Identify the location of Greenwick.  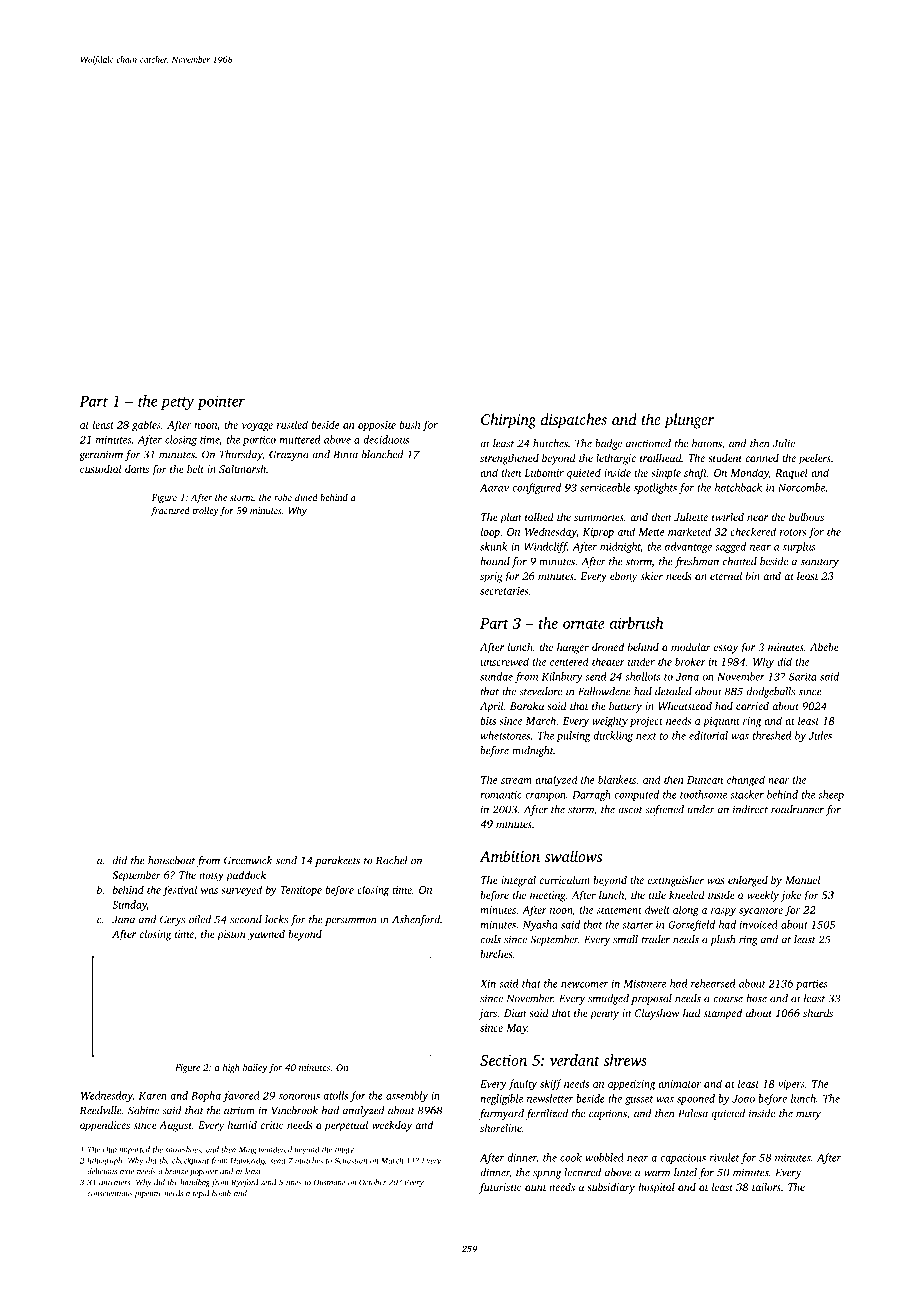
(248, 860).
